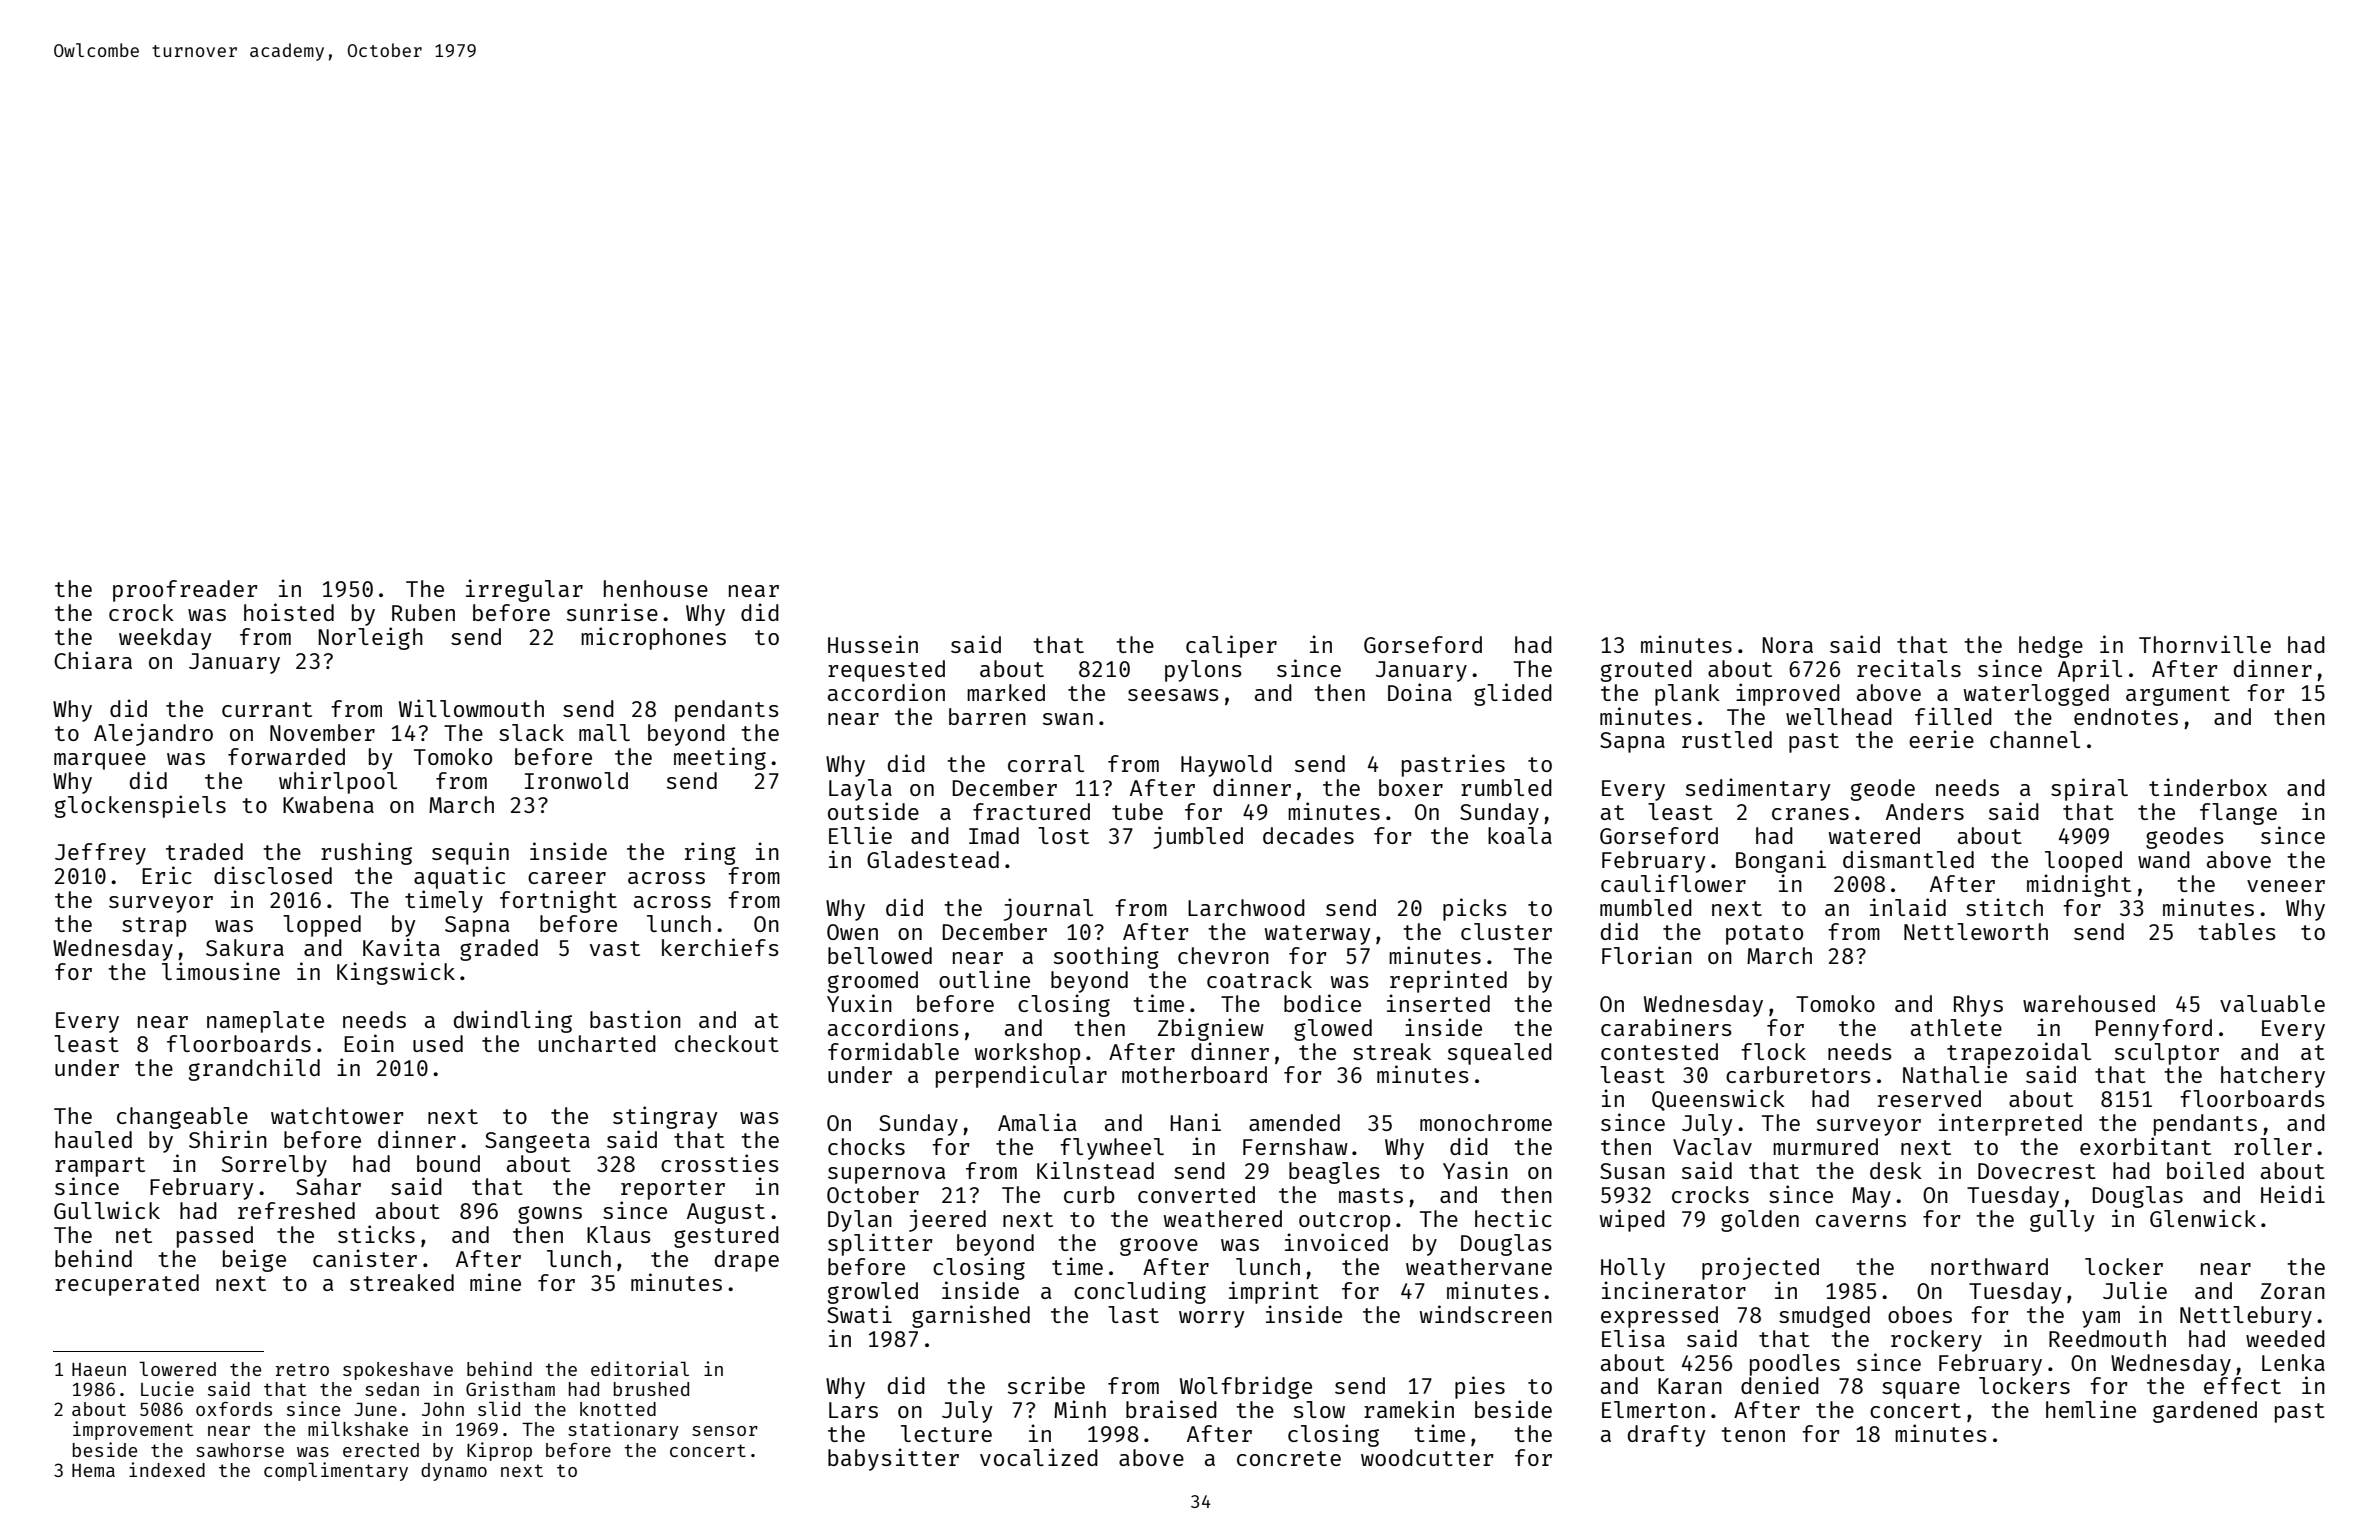 This screenshot has width=2380, height=1540. I want to click on Kingswick, so click(396, 973).
